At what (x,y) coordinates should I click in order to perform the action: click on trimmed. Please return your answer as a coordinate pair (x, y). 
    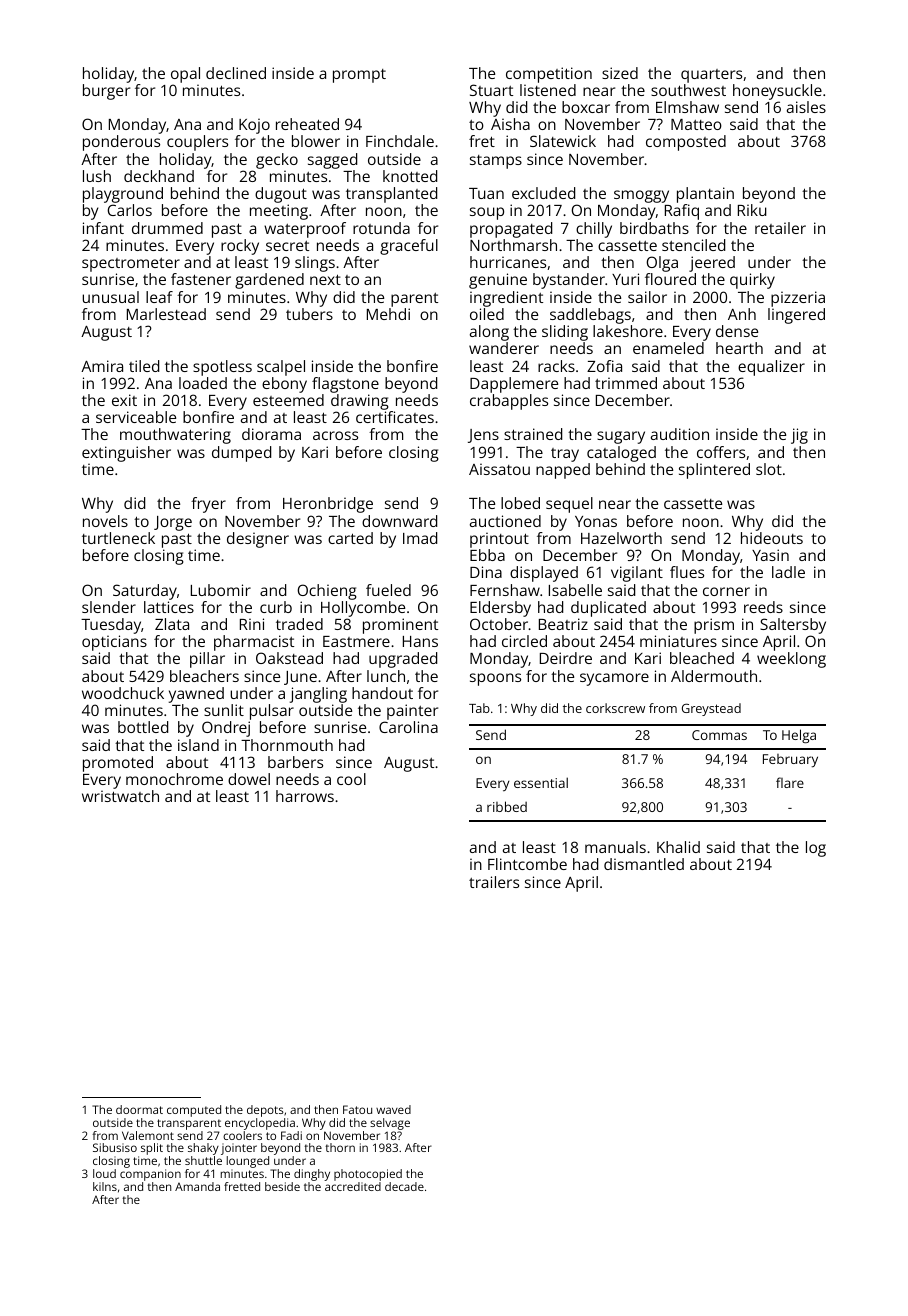
    Looking at the image, I should click on (626, 383).
